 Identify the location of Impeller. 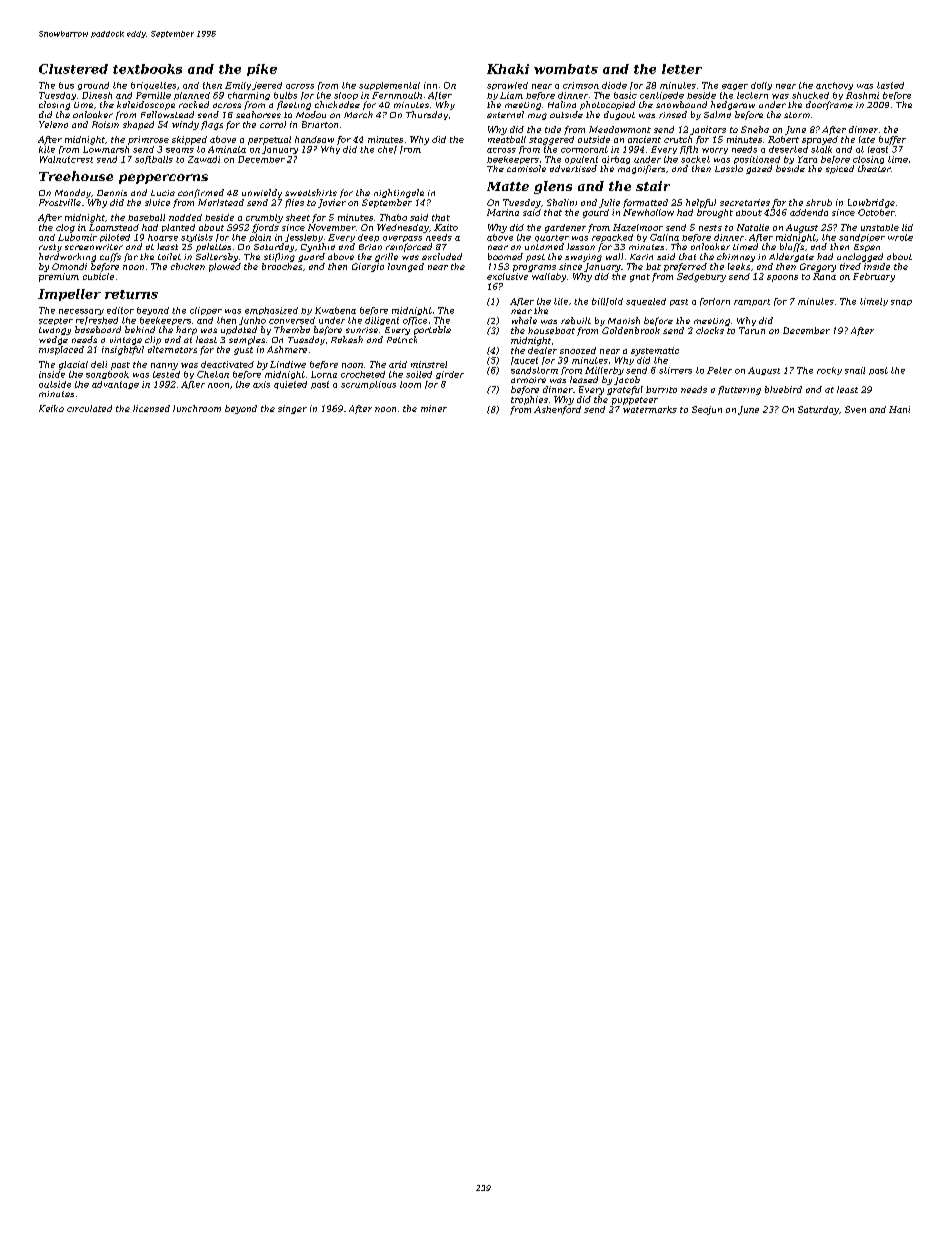
(69, 295).
